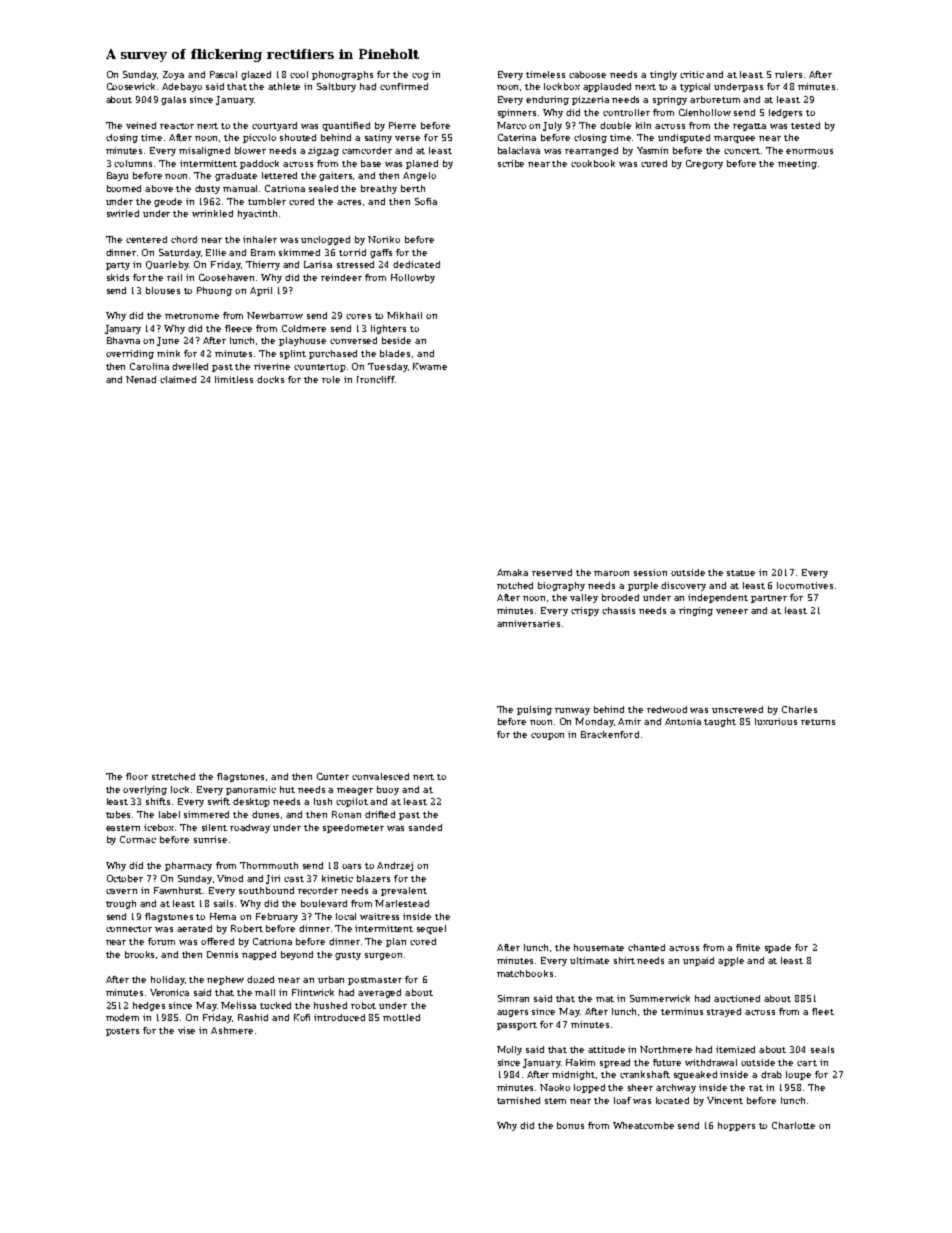  Describe the element at coordinates (742, 151) in the page. I see `concert` at that location.
